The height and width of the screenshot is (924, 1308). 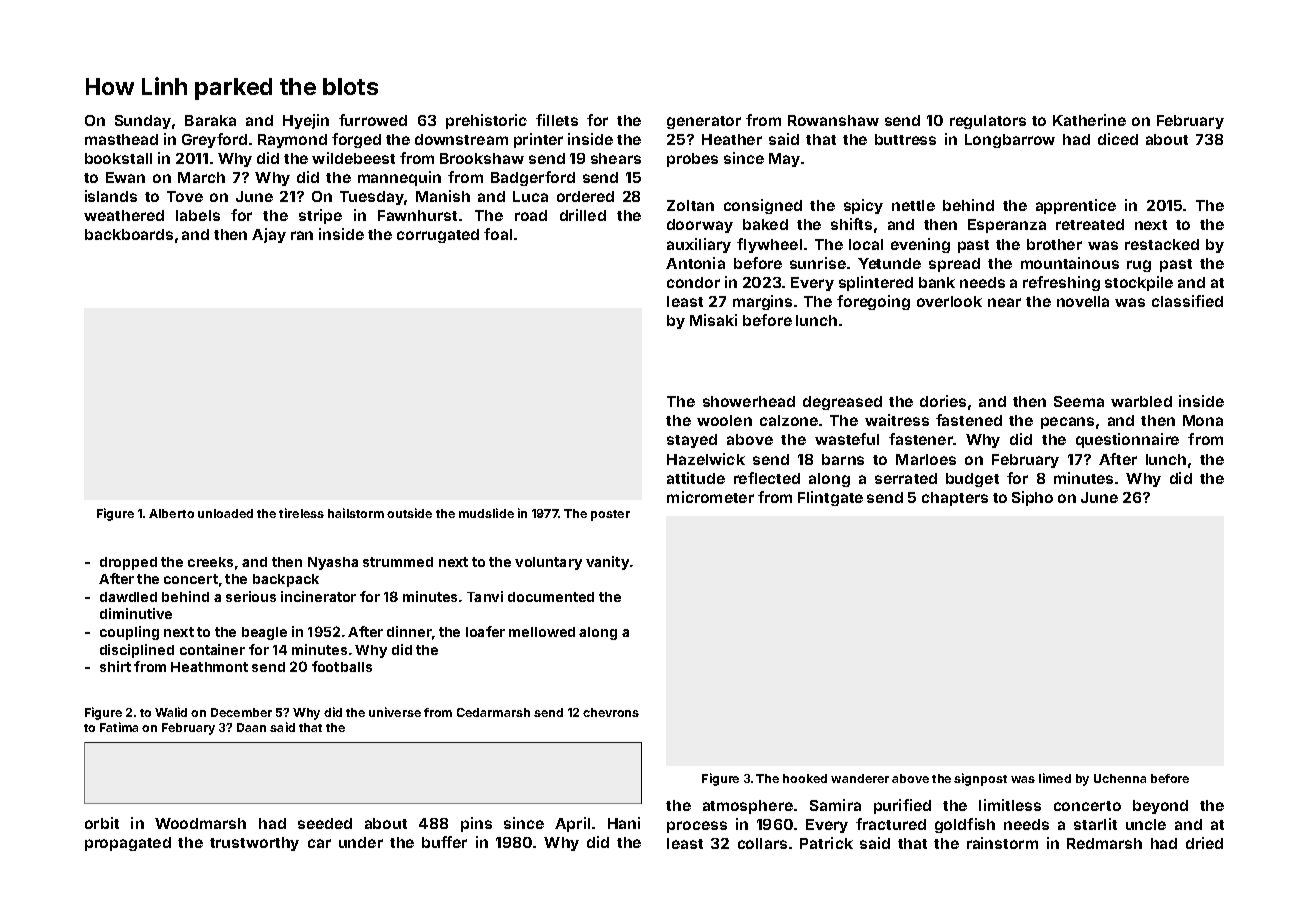 What do you see at coordinates (611, 712) in the screenshot?
I see `chevrons` at bounding box center [611, 712].
